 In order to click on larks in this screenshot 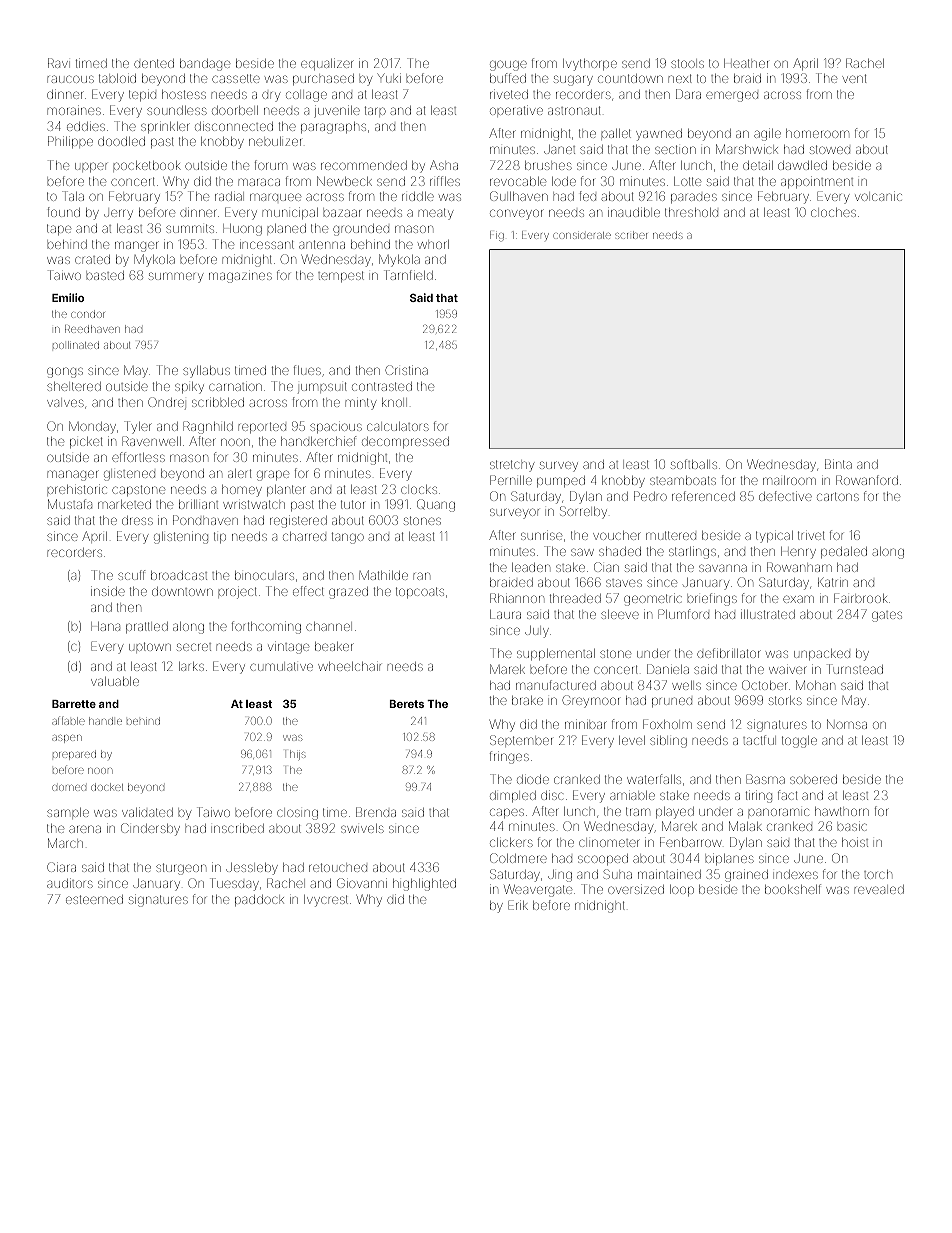, I will do `click(191, 666)`.
